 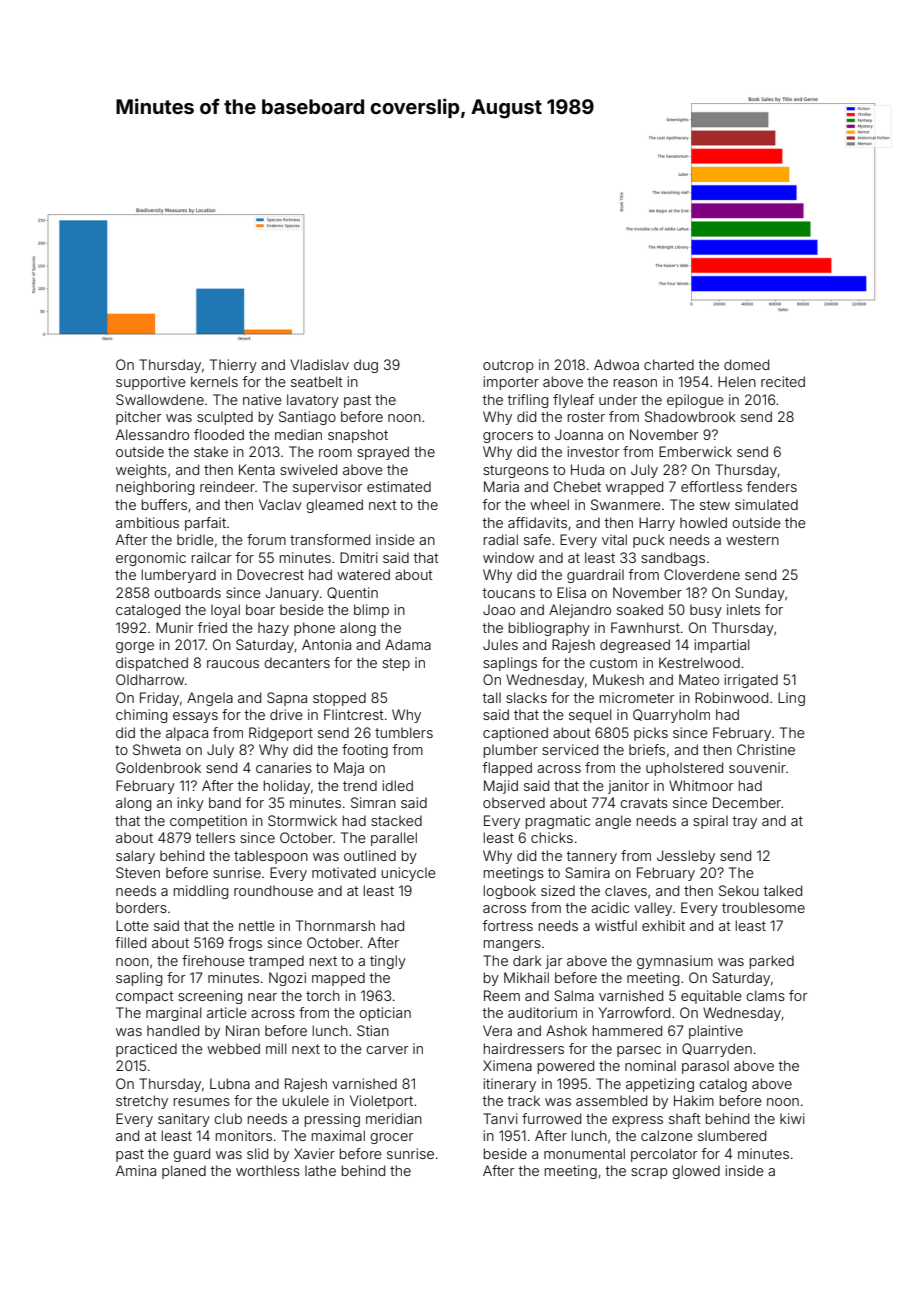 What do you see at coordinates (136, 1170) in the screenshot?
I see `Amina` at bounding box center [136, 1170].
